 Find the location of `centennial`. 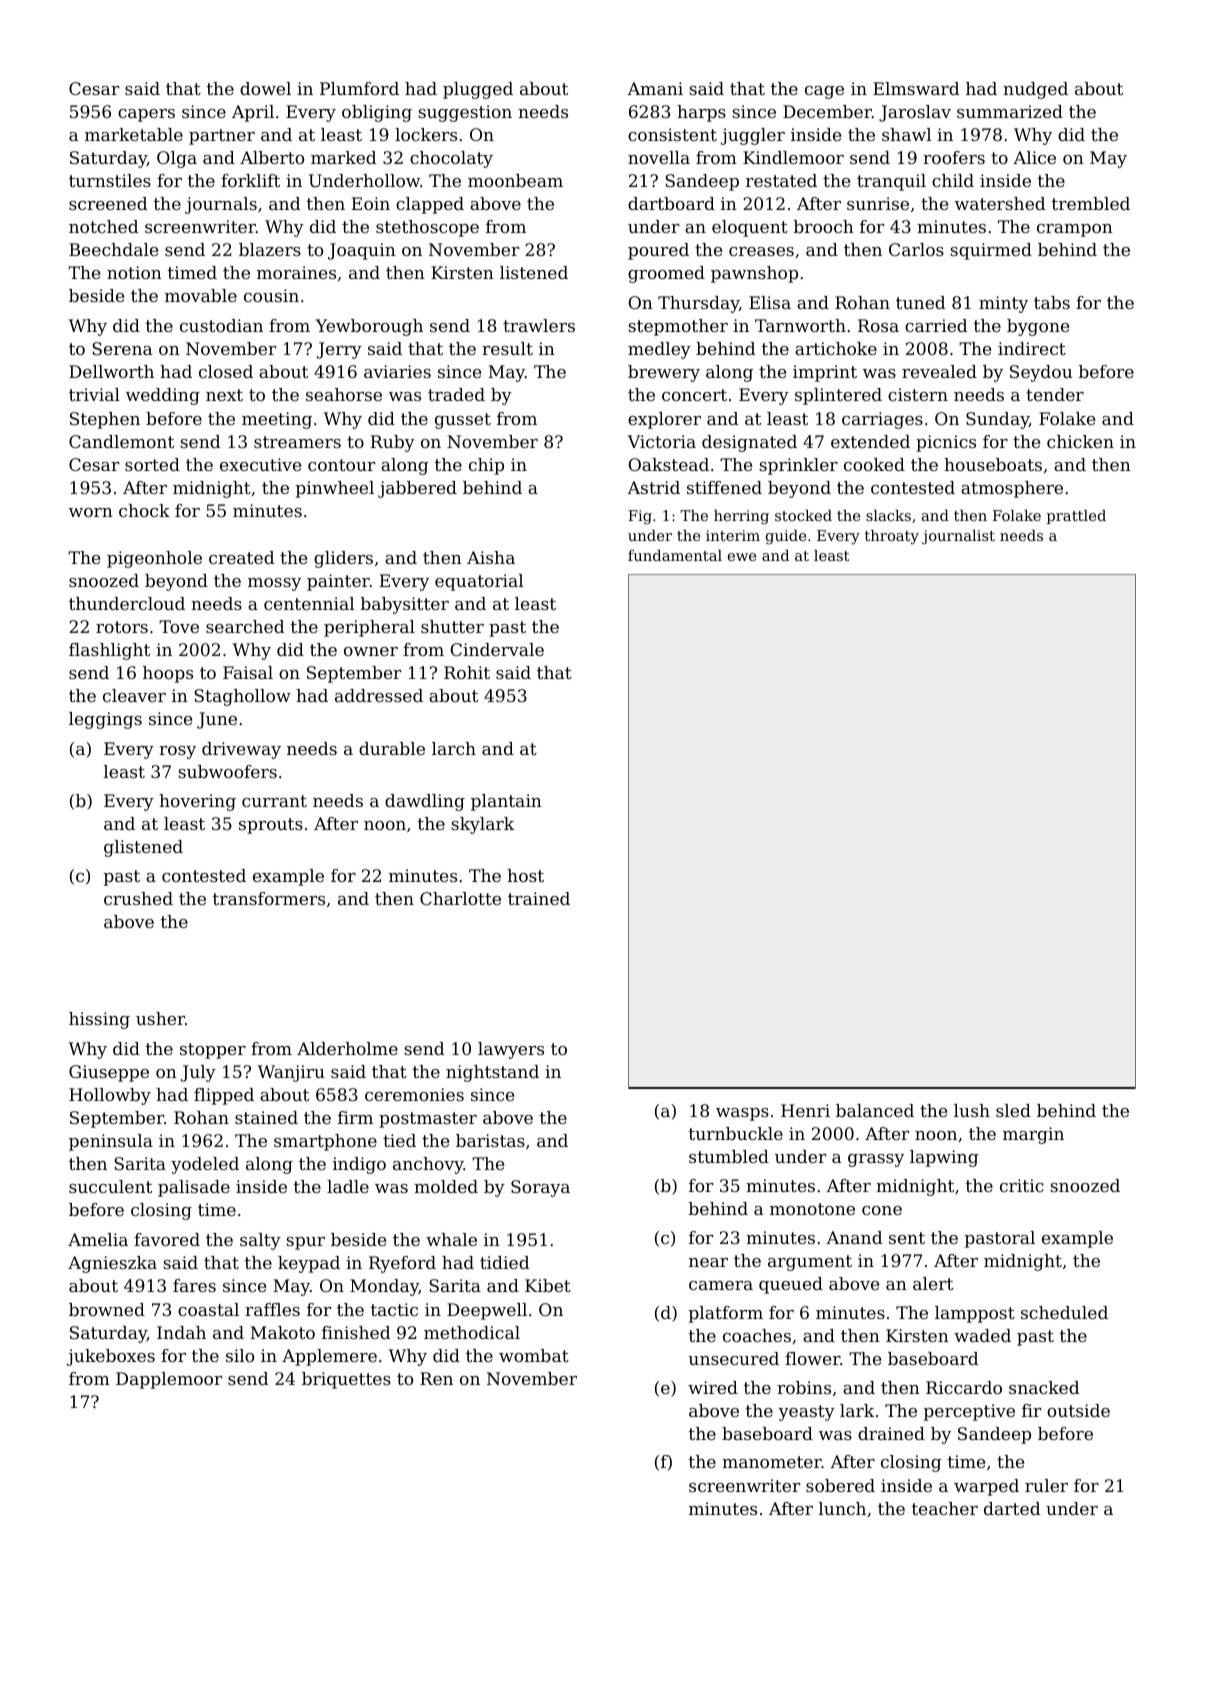

centennial is located at coordinates (309, 603).
